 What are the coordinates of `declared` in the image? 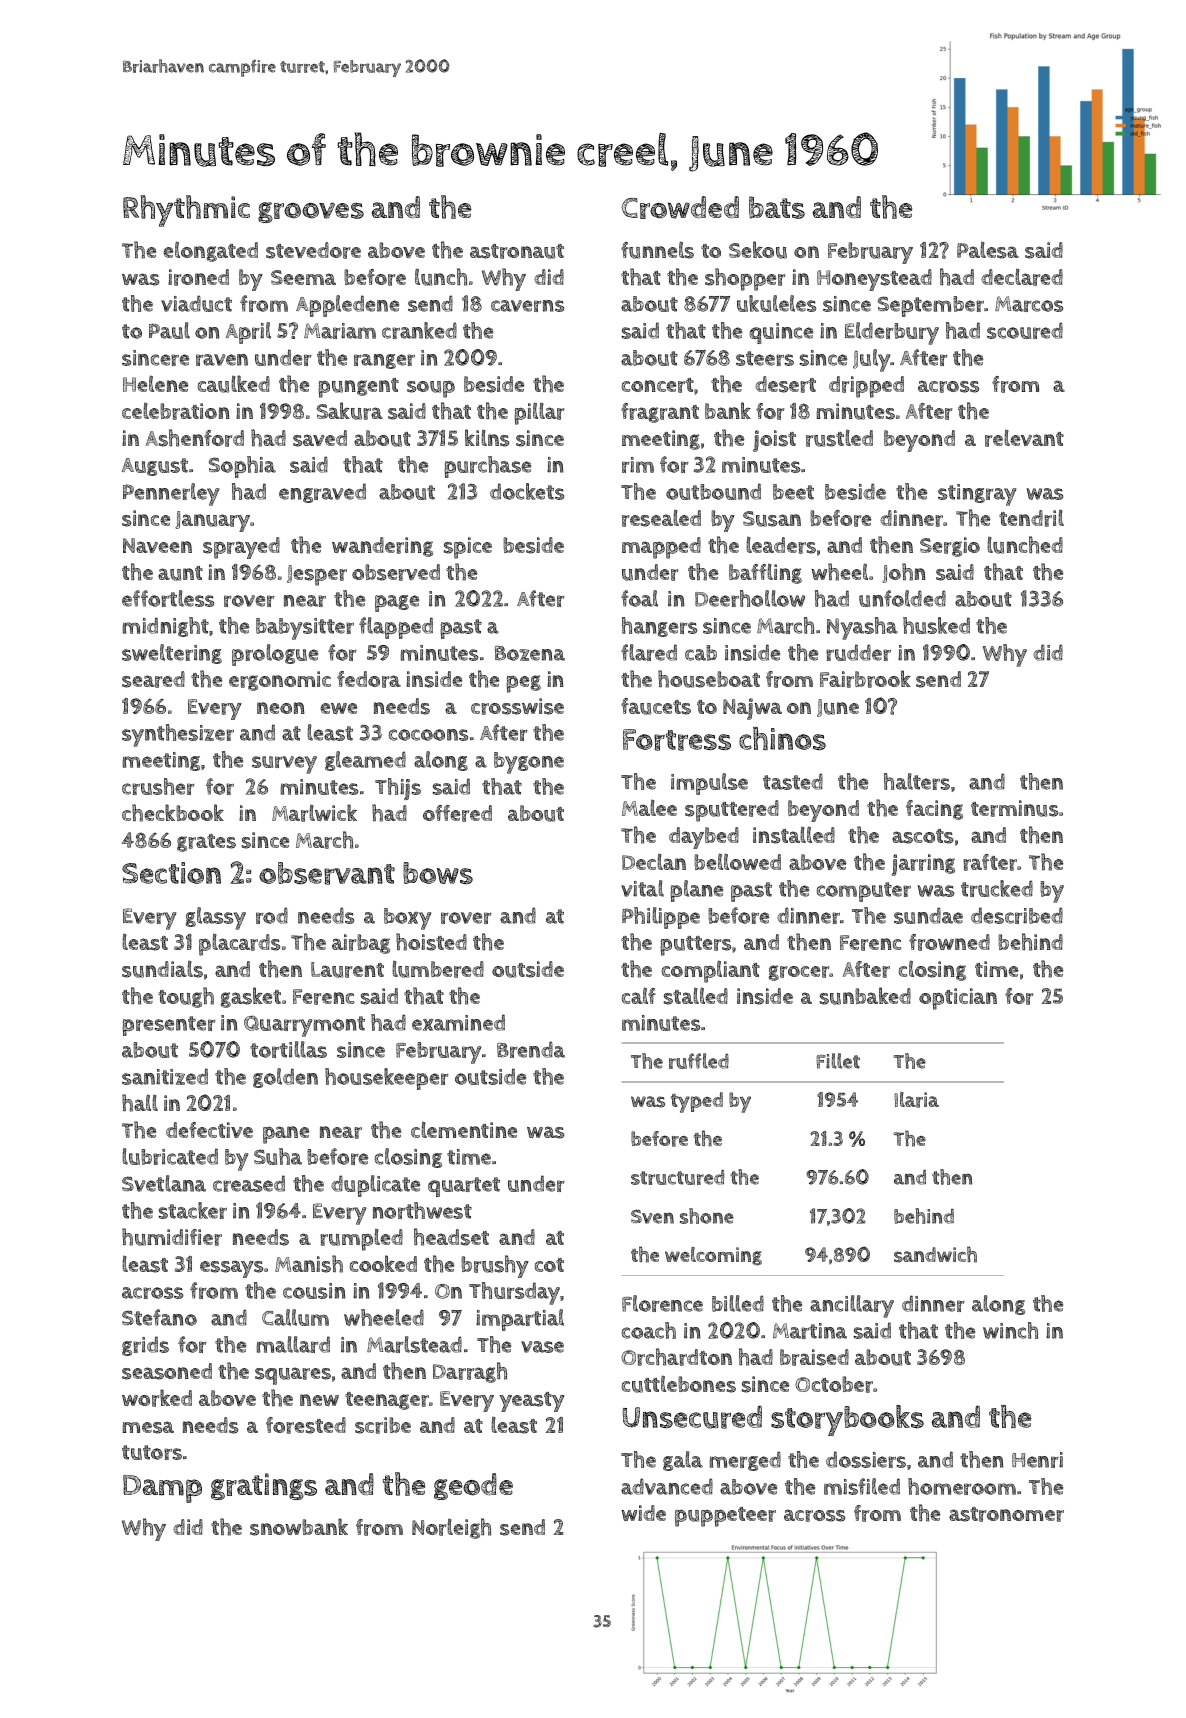 It's located at (1022, 277).
